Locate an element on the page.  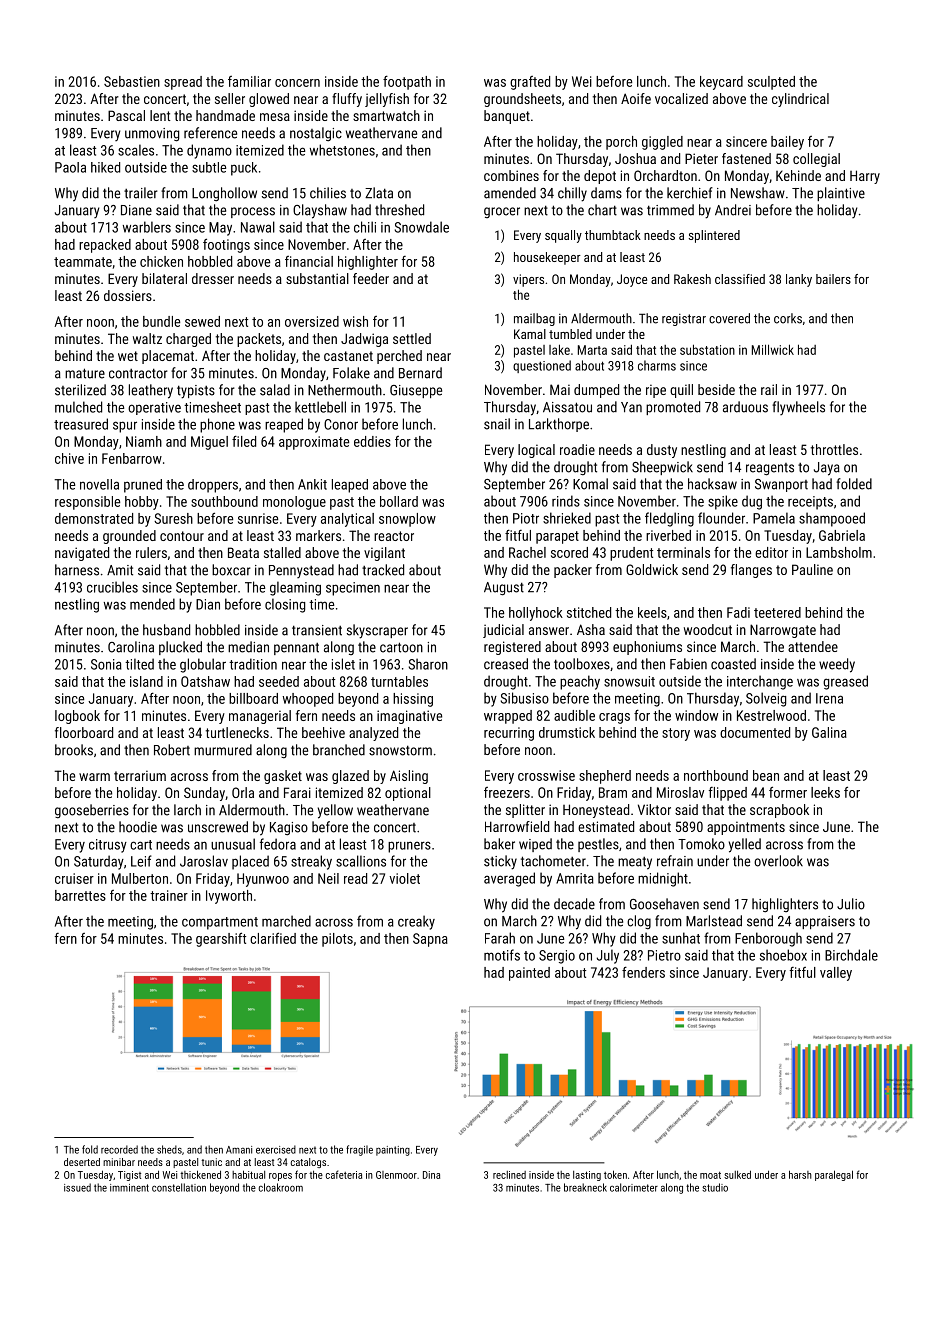
reclined is located at coordinates (509, 1175).
